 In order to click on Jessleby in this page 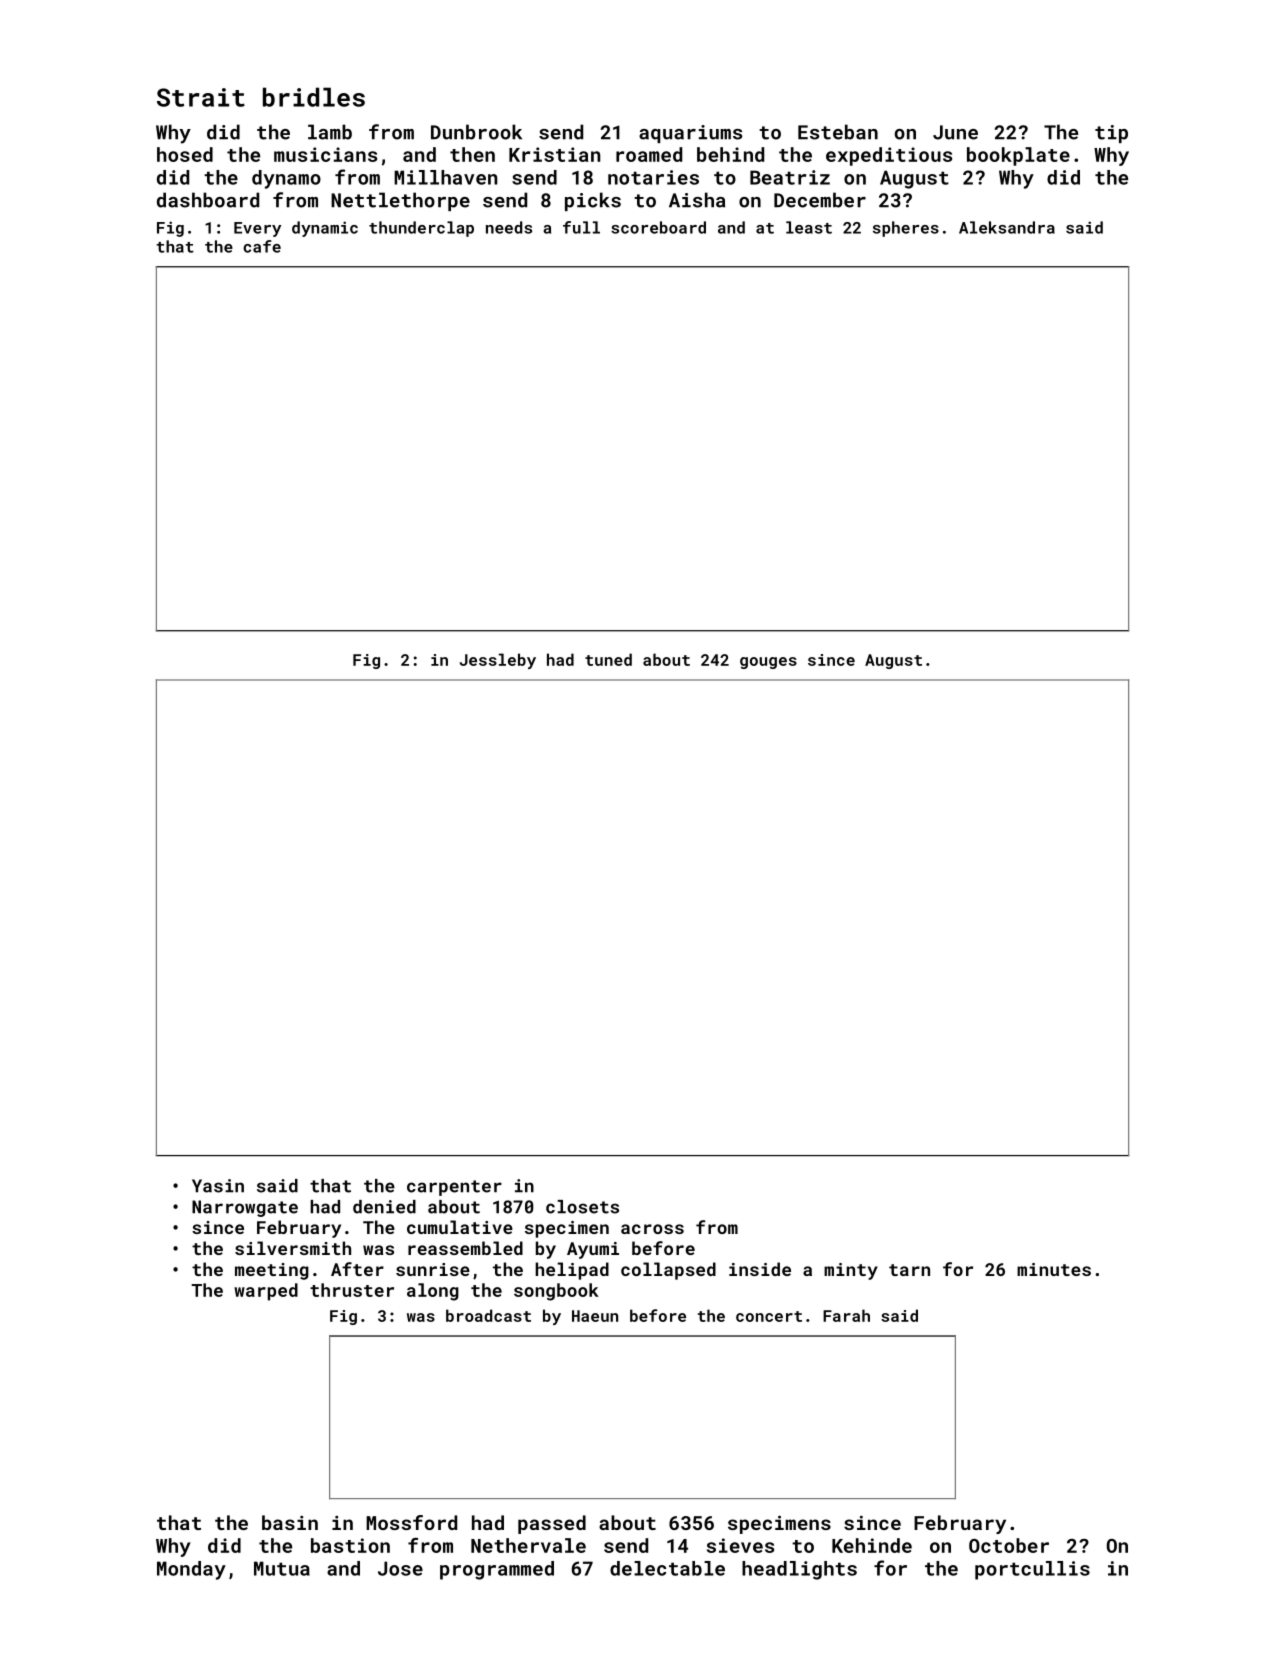, I will do `click(498, 661)`.
